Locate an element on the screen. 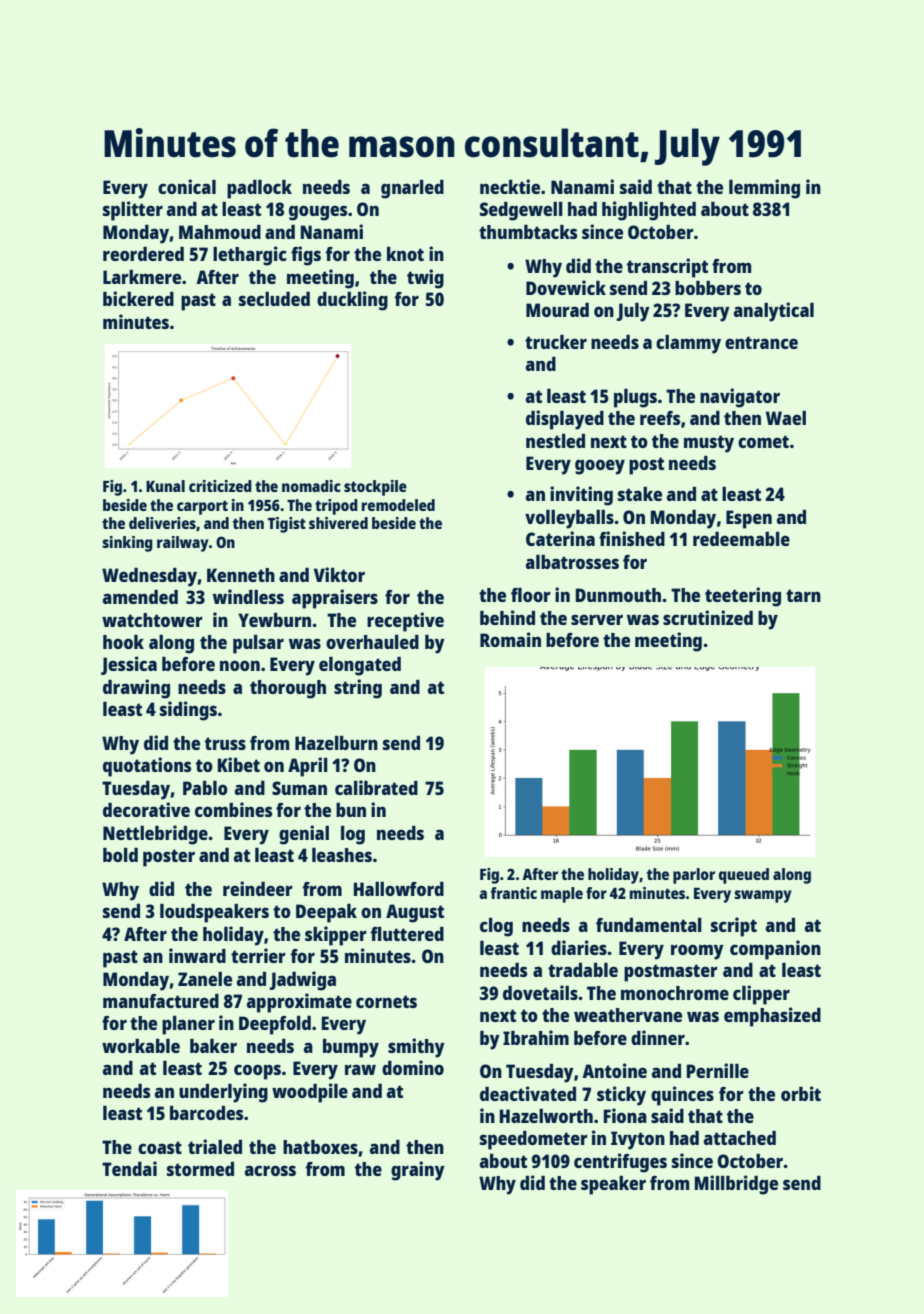 Image resolution: width=924 pixels, height=1314 pixels. receptive is located at coordinates (405, 622).
